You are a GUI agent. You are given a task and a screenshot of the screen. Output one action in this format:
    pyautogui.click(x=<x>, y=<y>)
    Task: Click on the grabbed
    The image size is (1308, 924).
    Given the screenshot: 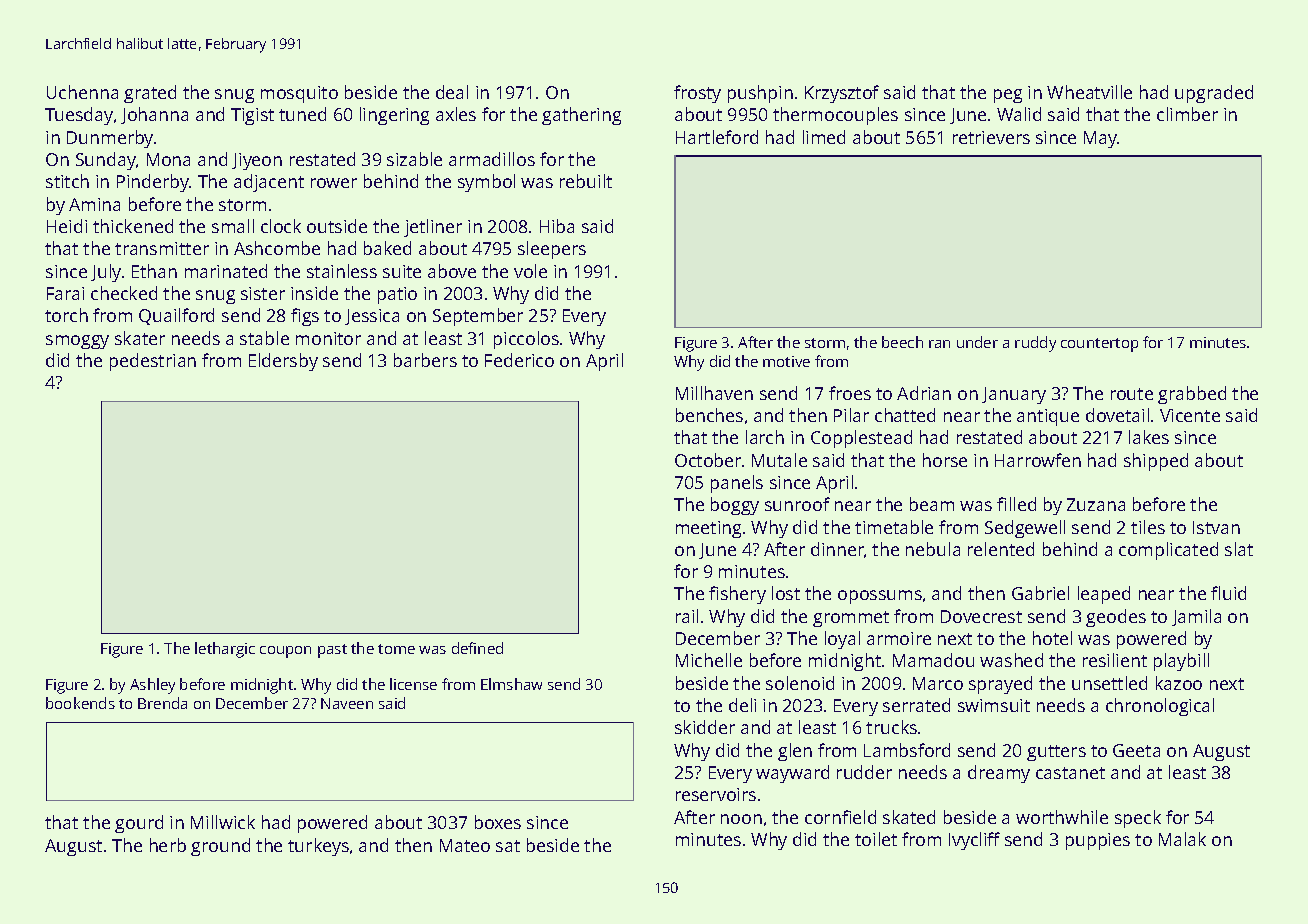 What is the action you would take?
    pyautogui.click(x=1192, y=395)
